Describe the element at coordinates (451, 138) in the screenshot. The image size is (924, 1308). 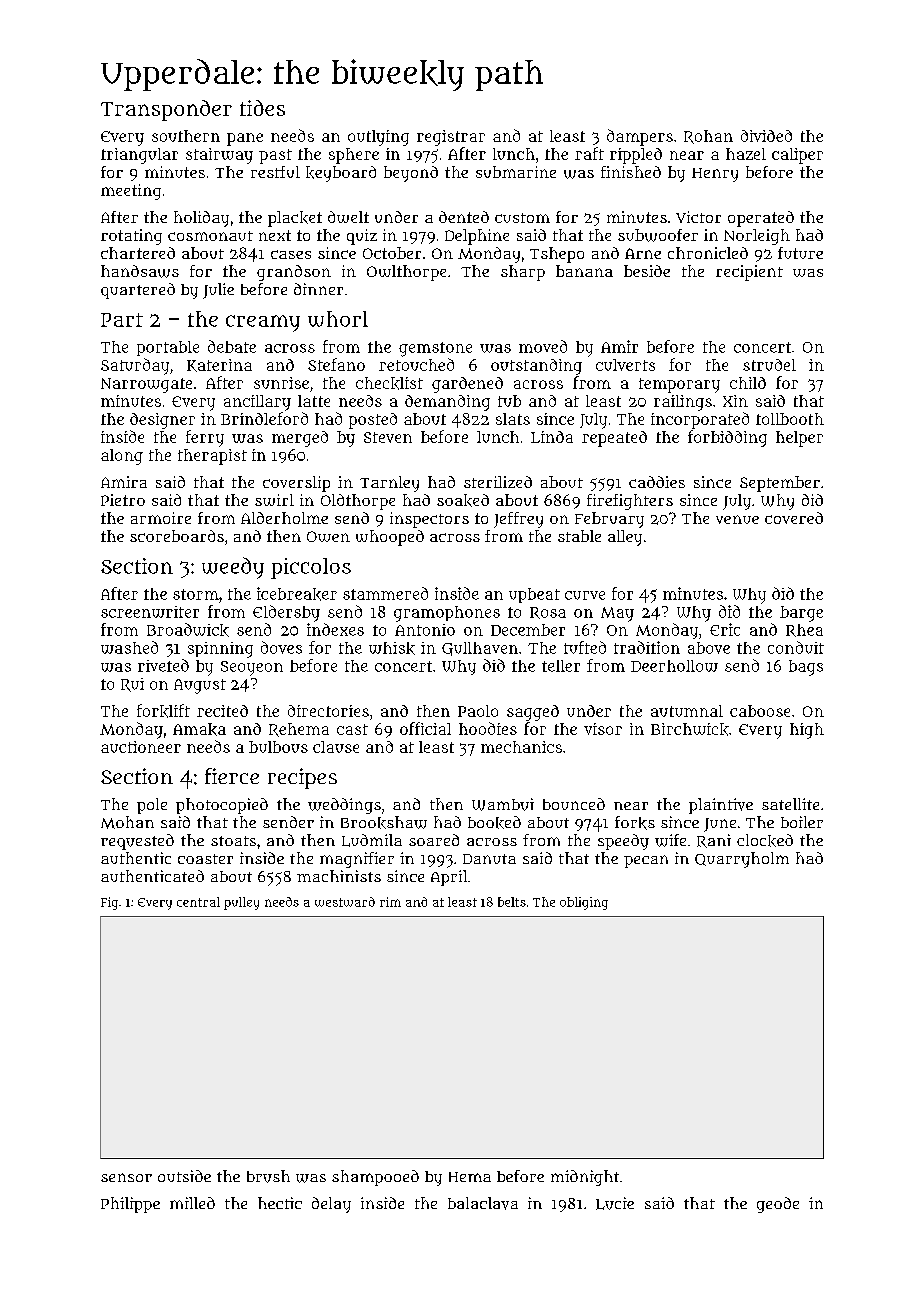
I see `registrar` at that location.
